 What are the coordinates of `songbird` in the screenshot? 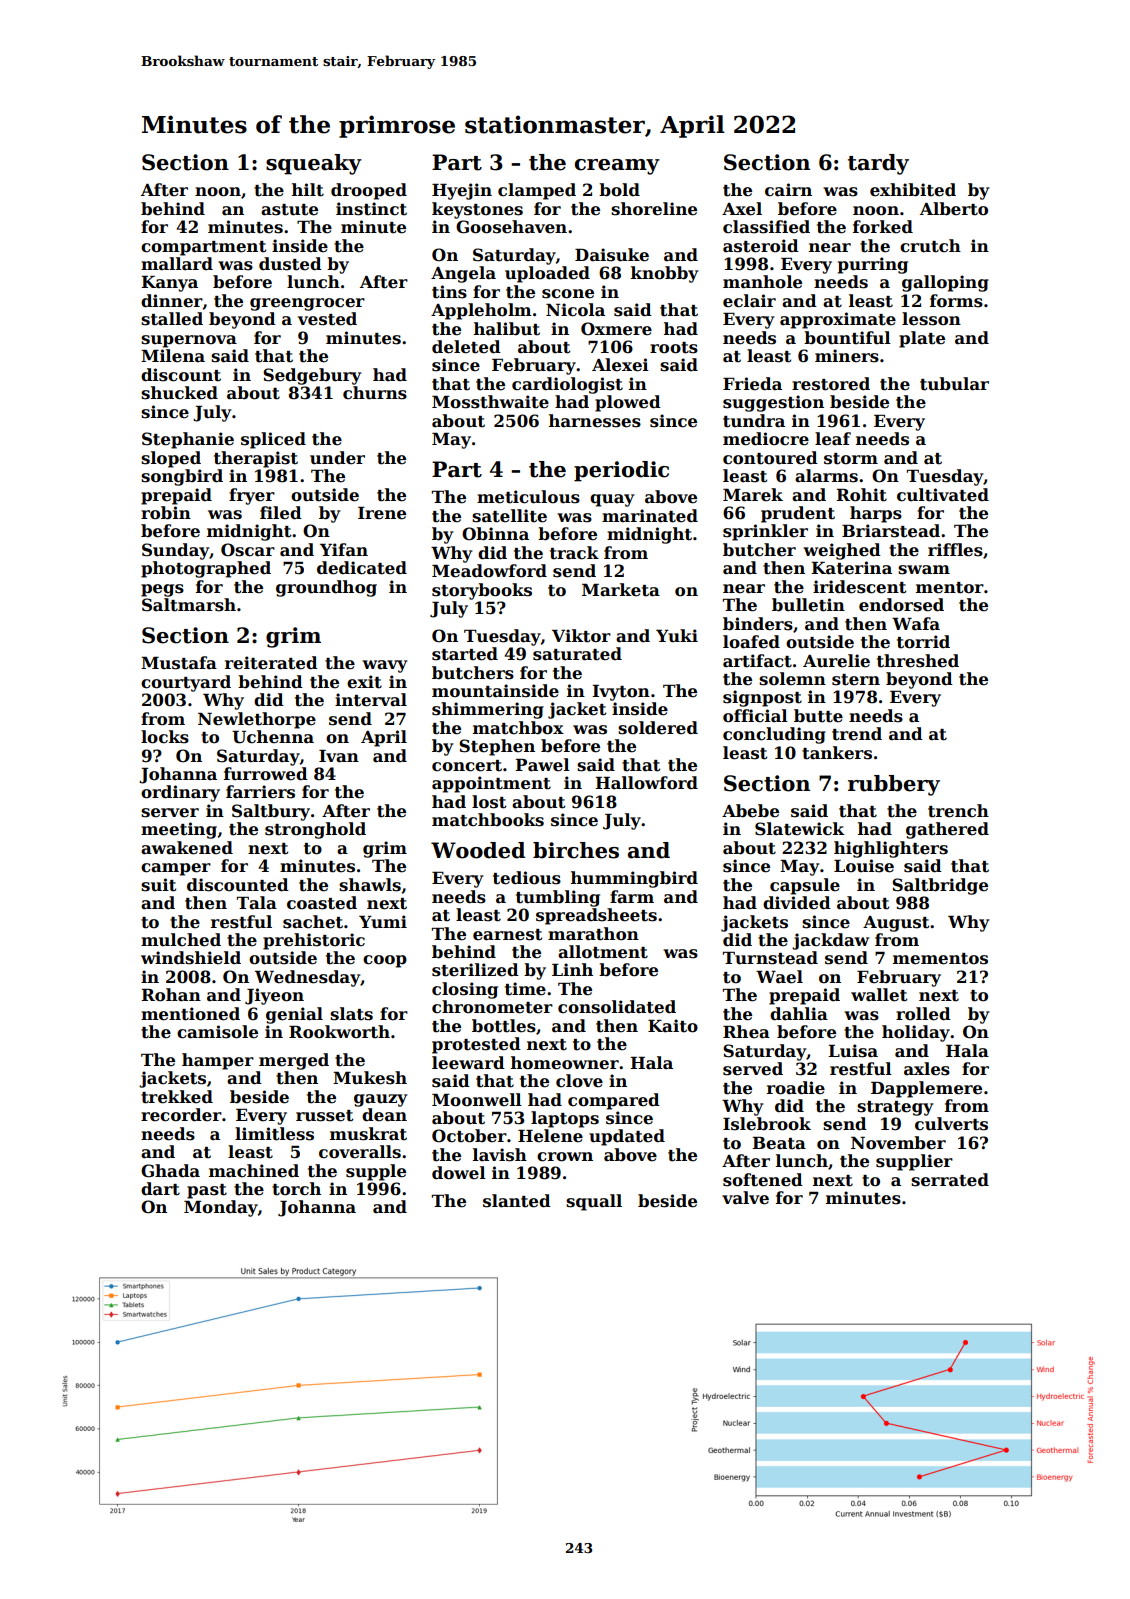 It's located at (182, 477).
